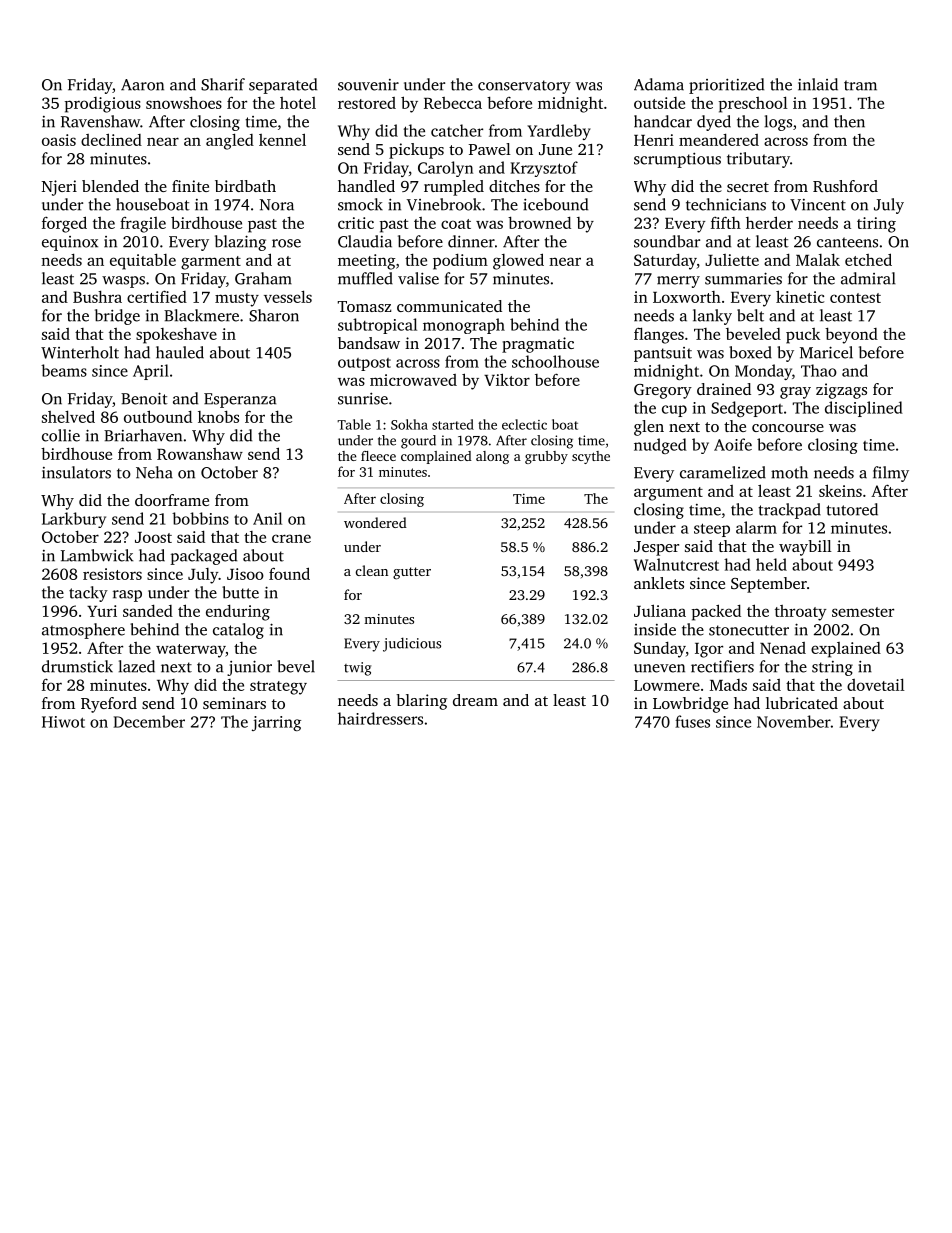 The height and width of the screenshot is (1233, 952). What do you see at coordinates (276, 723) in the screenshot?
I see `jarring` at bounding box center [276, 723].
